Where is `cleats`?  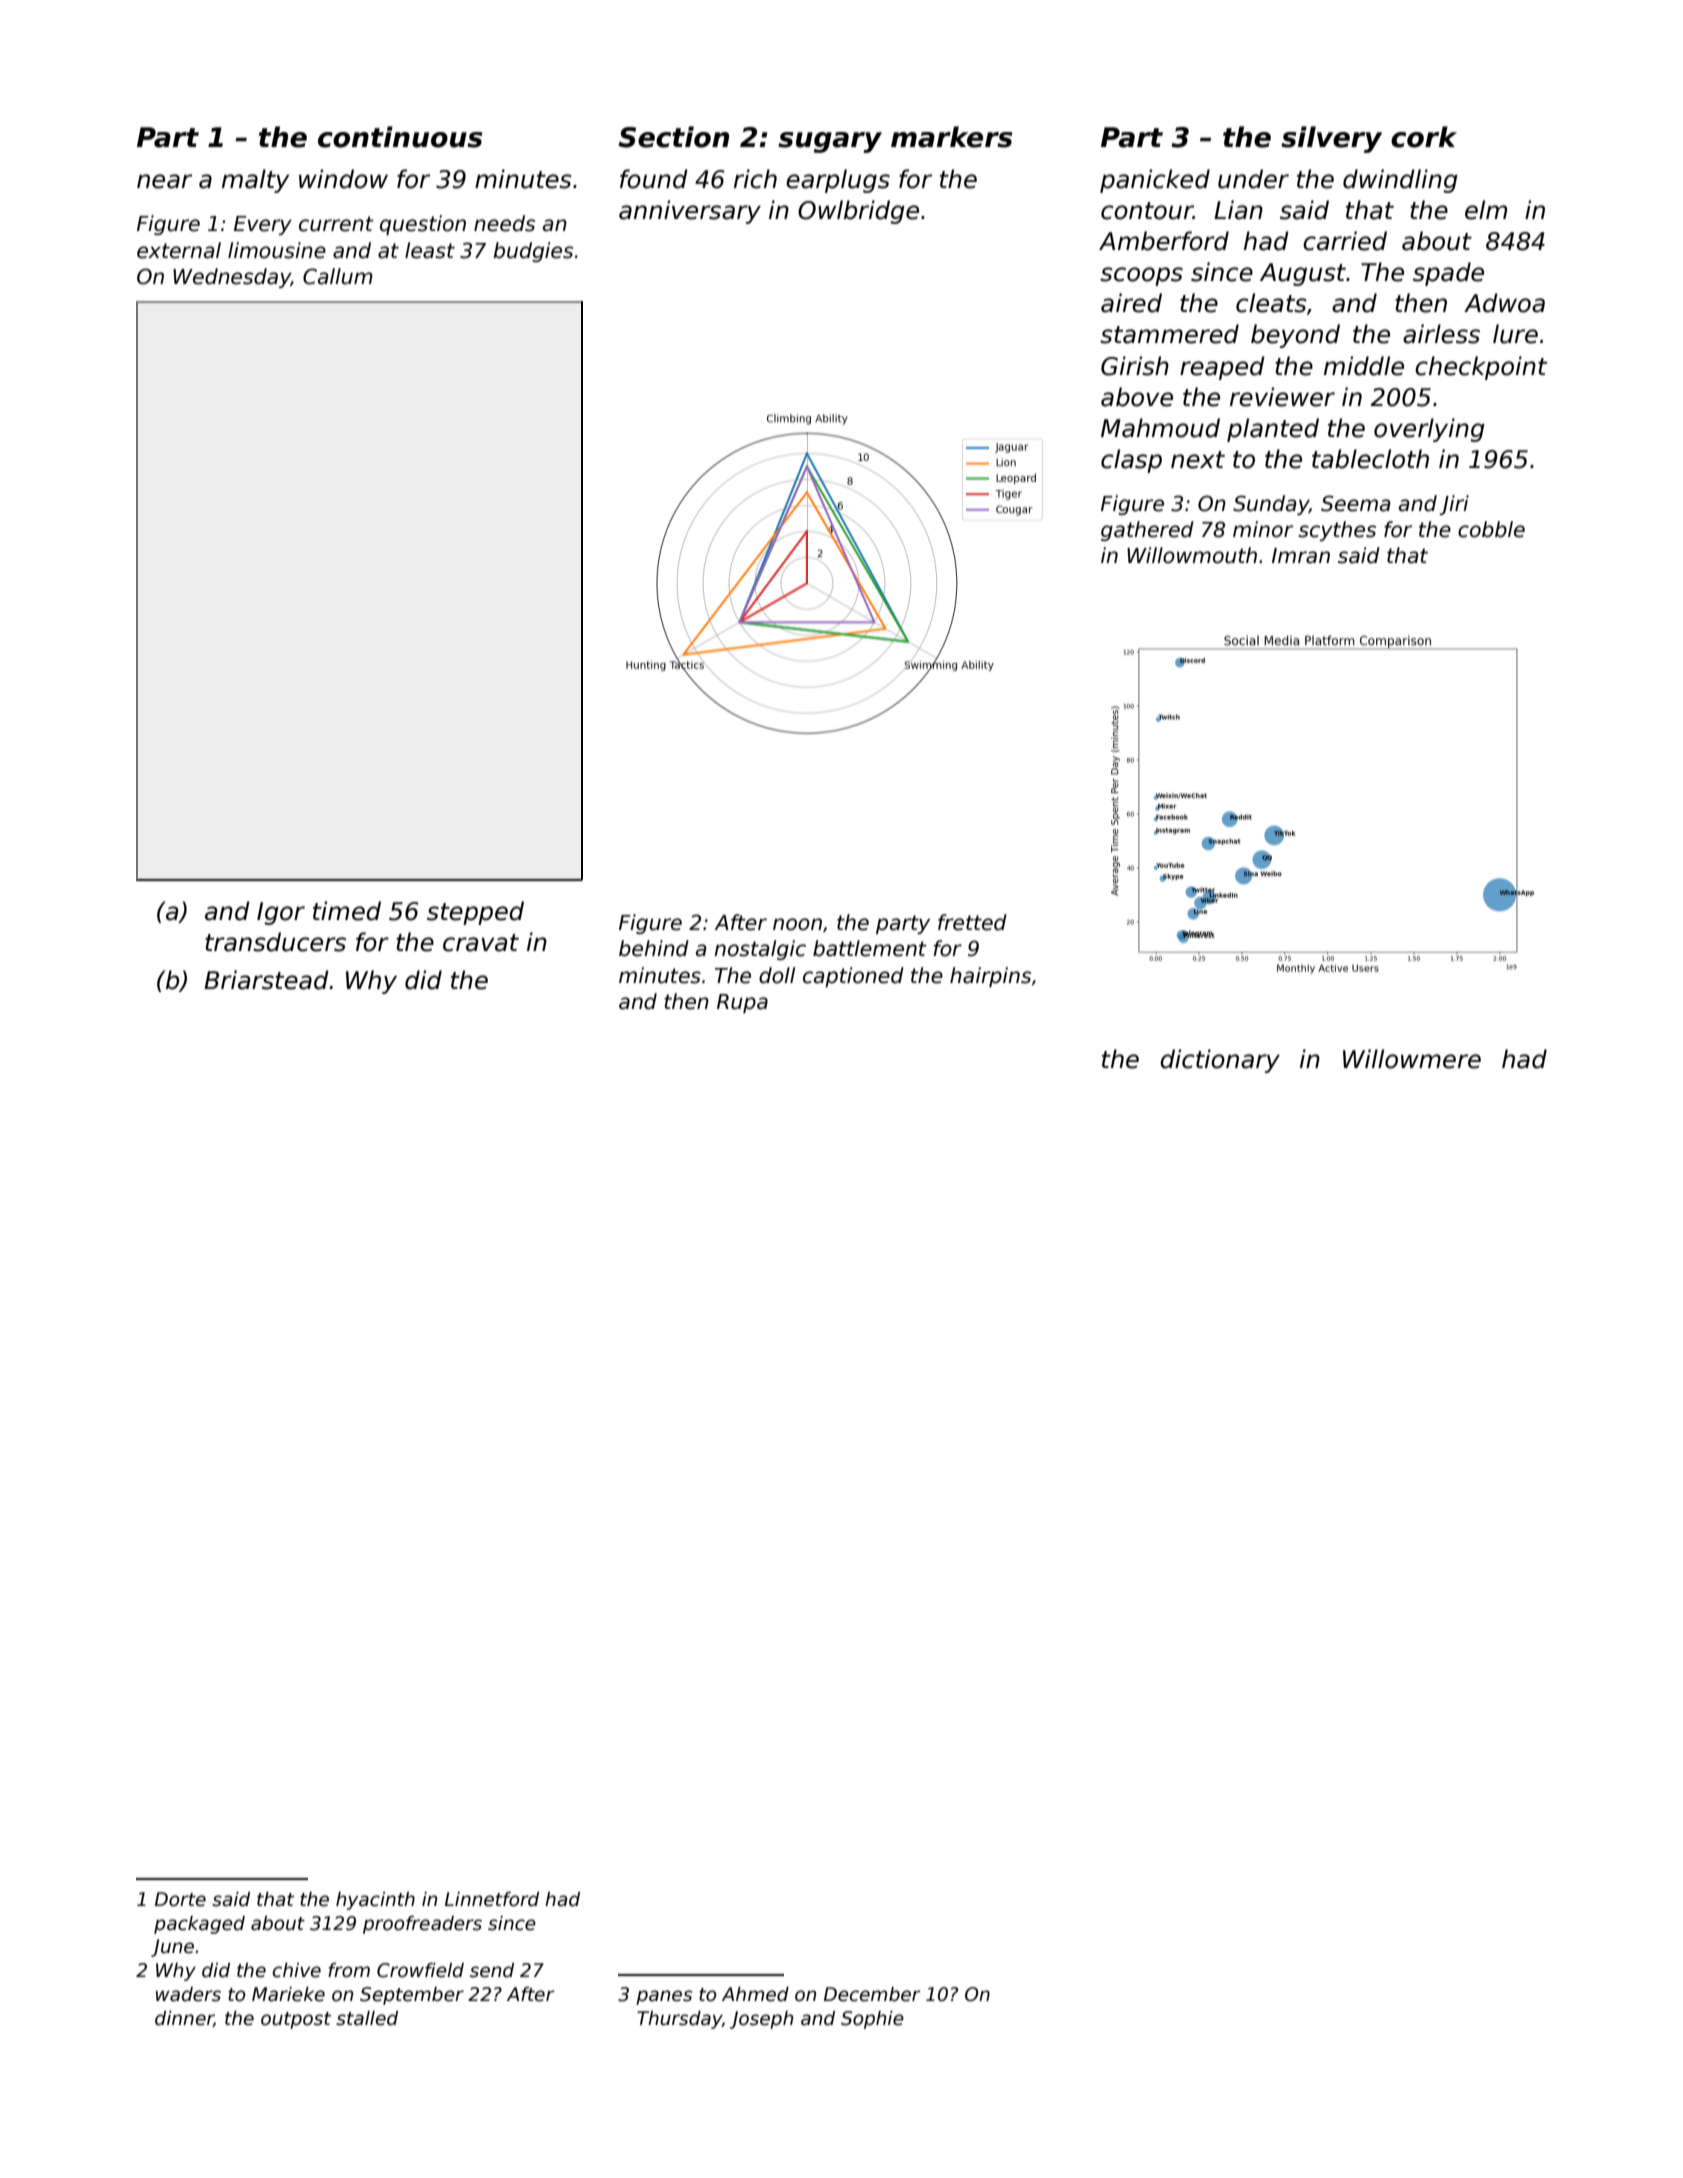
cleats is located at coordinates (1271, 303).
